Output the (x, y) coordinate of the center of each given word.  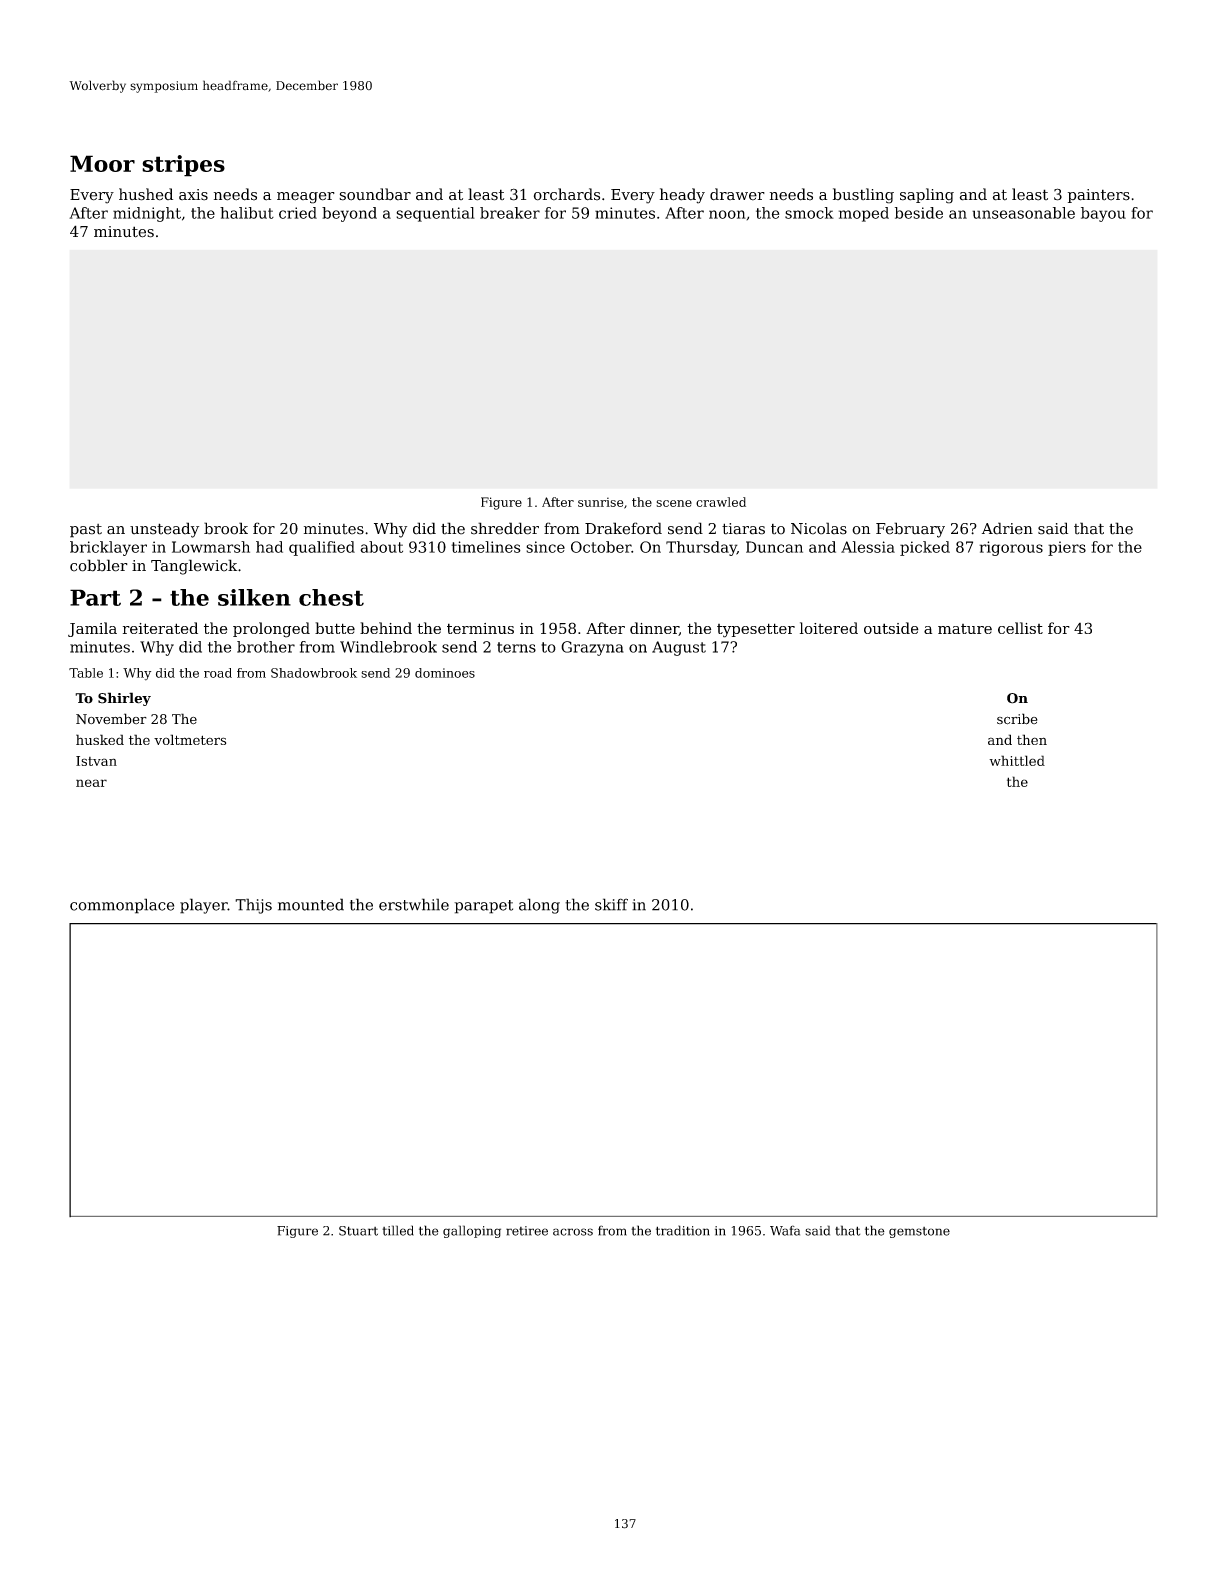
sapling (927, 196)
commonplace (122, 906)
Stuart (358, 1231)
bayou (1103, 214)
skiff (611, 904)
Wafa (785, 1230)
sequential (435, 214)
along (539, 906)
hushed (146, 194)
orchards (567, 194)
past (86, 531)
